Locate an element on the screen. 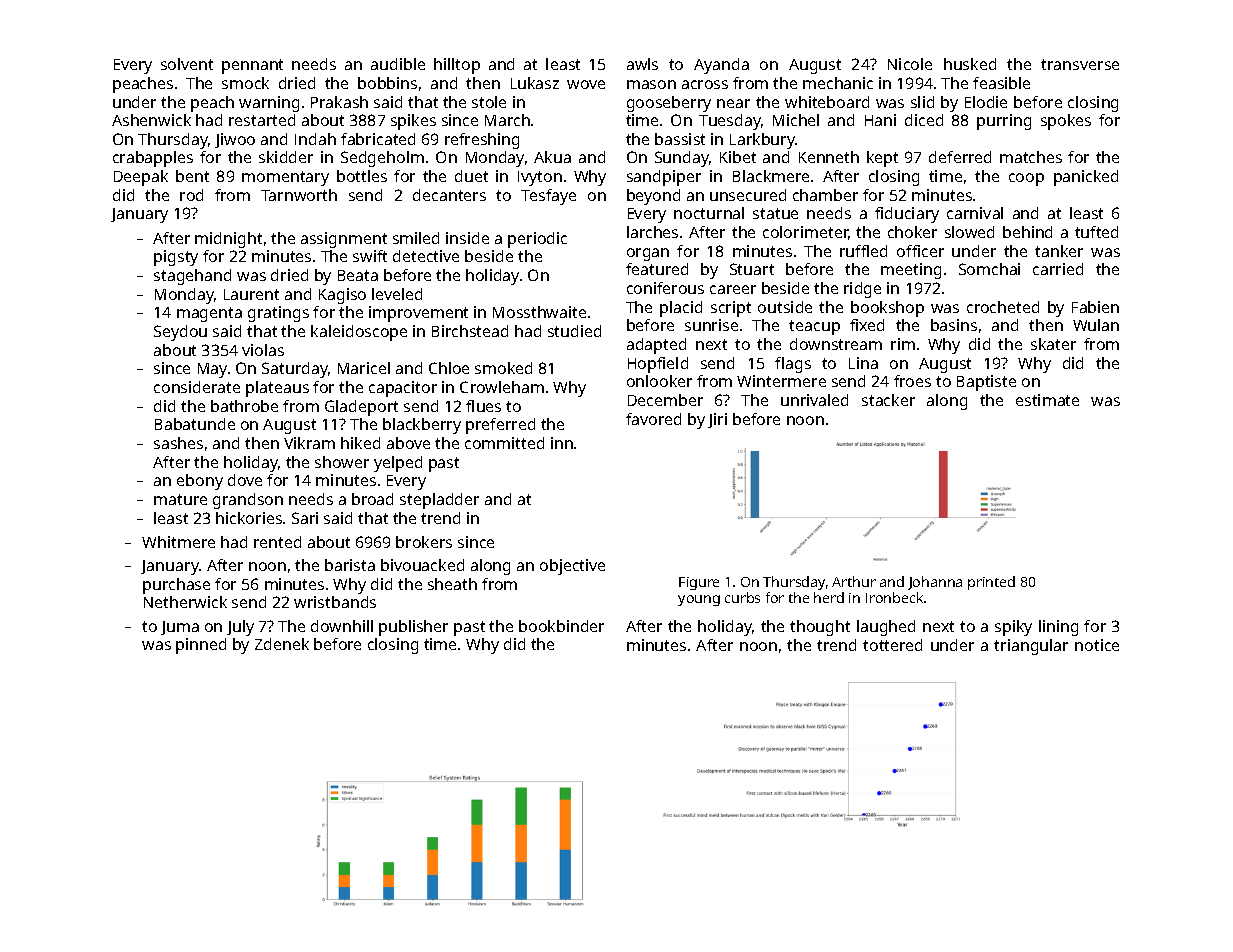  smock is located at coordinates (245, 83).
